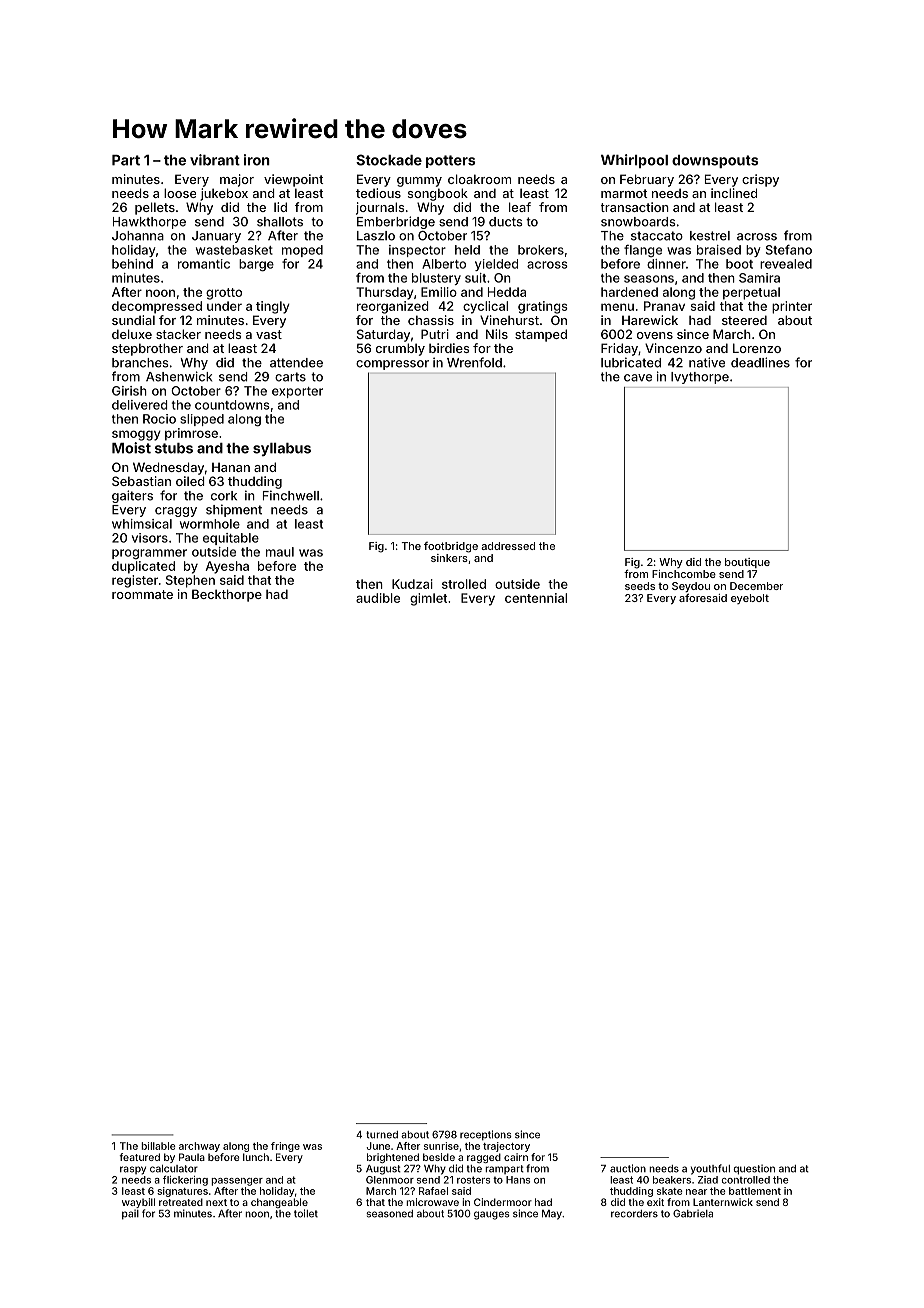 This screenshot has width=924, height=1308. I want to click on leaf, so click(520, 207).
